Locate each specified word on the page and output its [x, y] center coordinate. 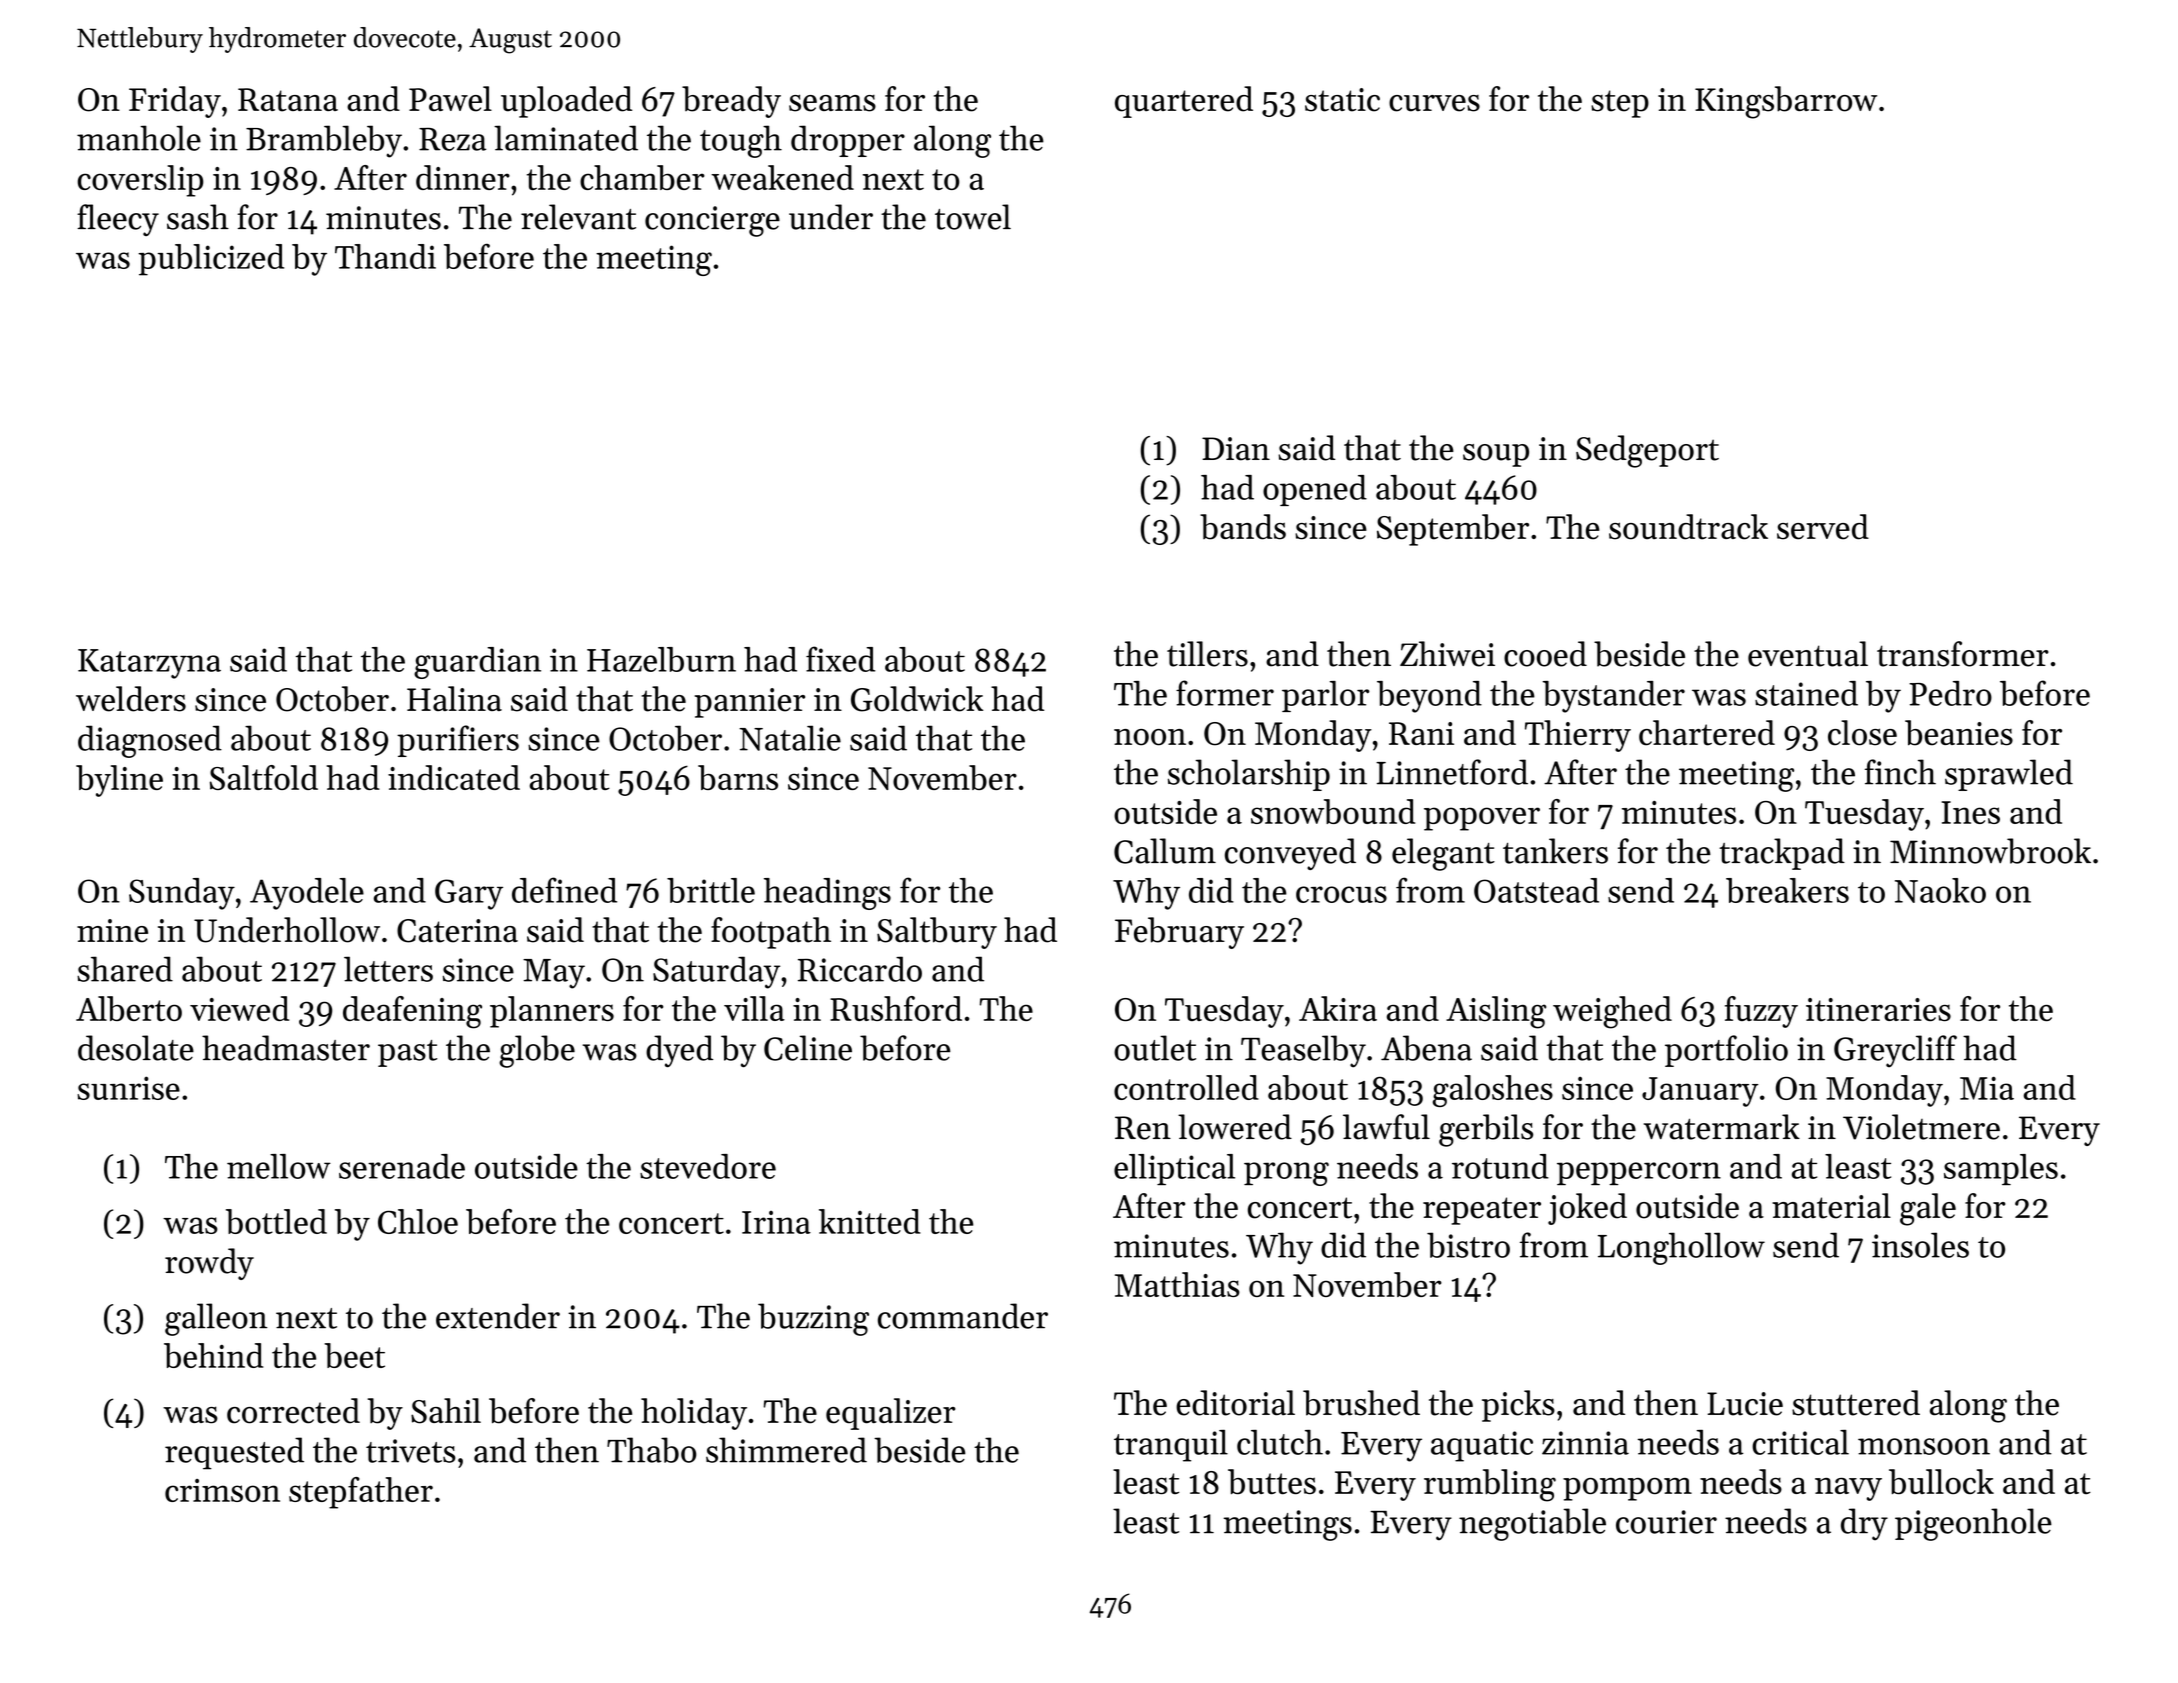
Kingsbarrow [1786, 102]
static [1342, 100]
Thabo [651, 1450]
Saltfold [264, 777]
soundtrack [1688, 527]
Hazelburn [661, 659]
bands [1243, 527]
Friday [175, 102]
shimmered [786, 1450]
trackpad [1782, 854]
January [1700, 1092]
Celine [808, 1048]
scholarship [1249, 775]
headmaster [286, 1048]
